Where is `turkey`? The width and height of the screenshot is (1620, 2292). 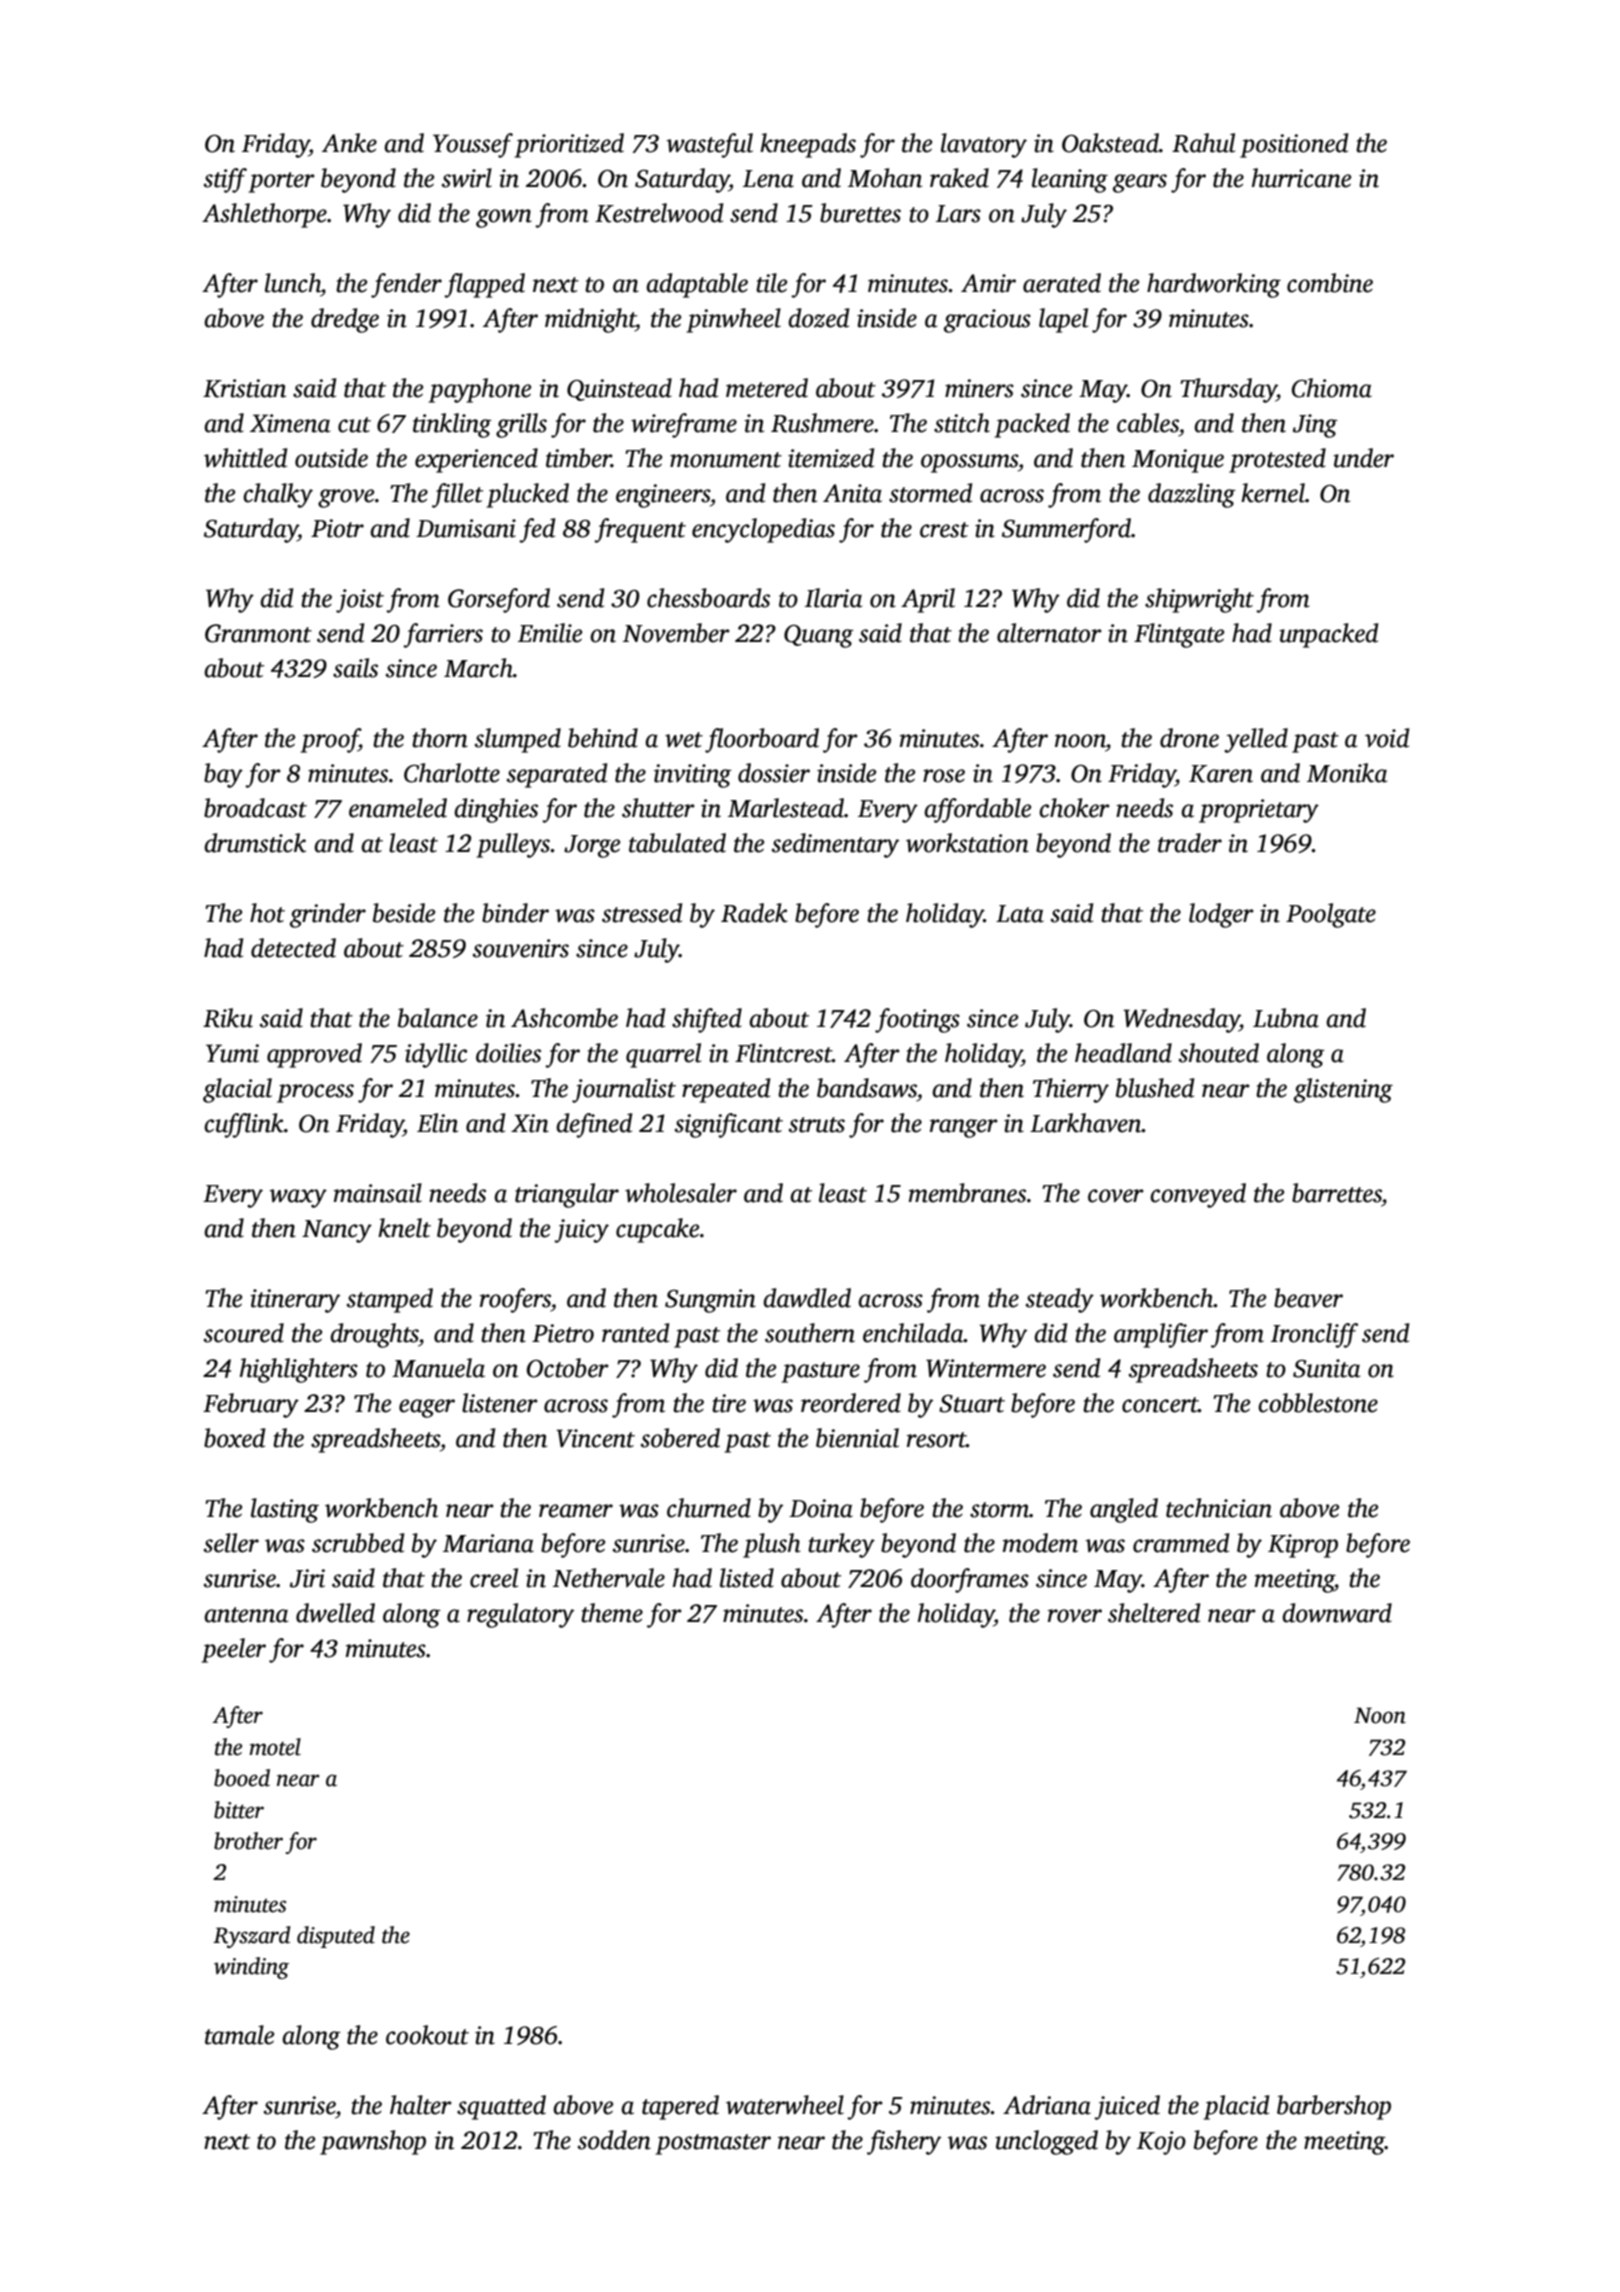
turkey is located at coordinates (841, 1545).
